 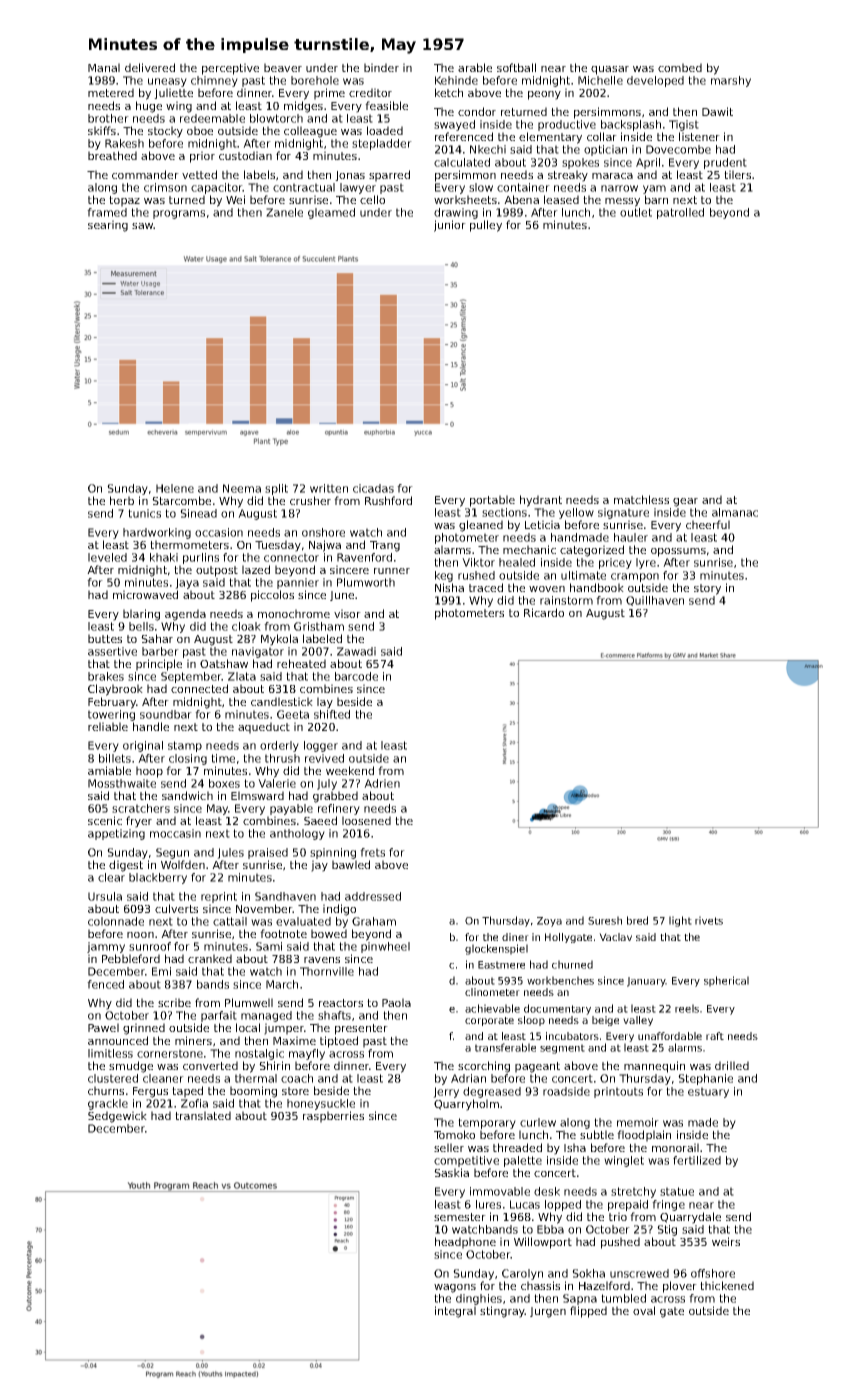 What do you see at coordinates (117, 1117) in the screenshot?
I see `Sedgewick` at bounding box center [117, 1117].
